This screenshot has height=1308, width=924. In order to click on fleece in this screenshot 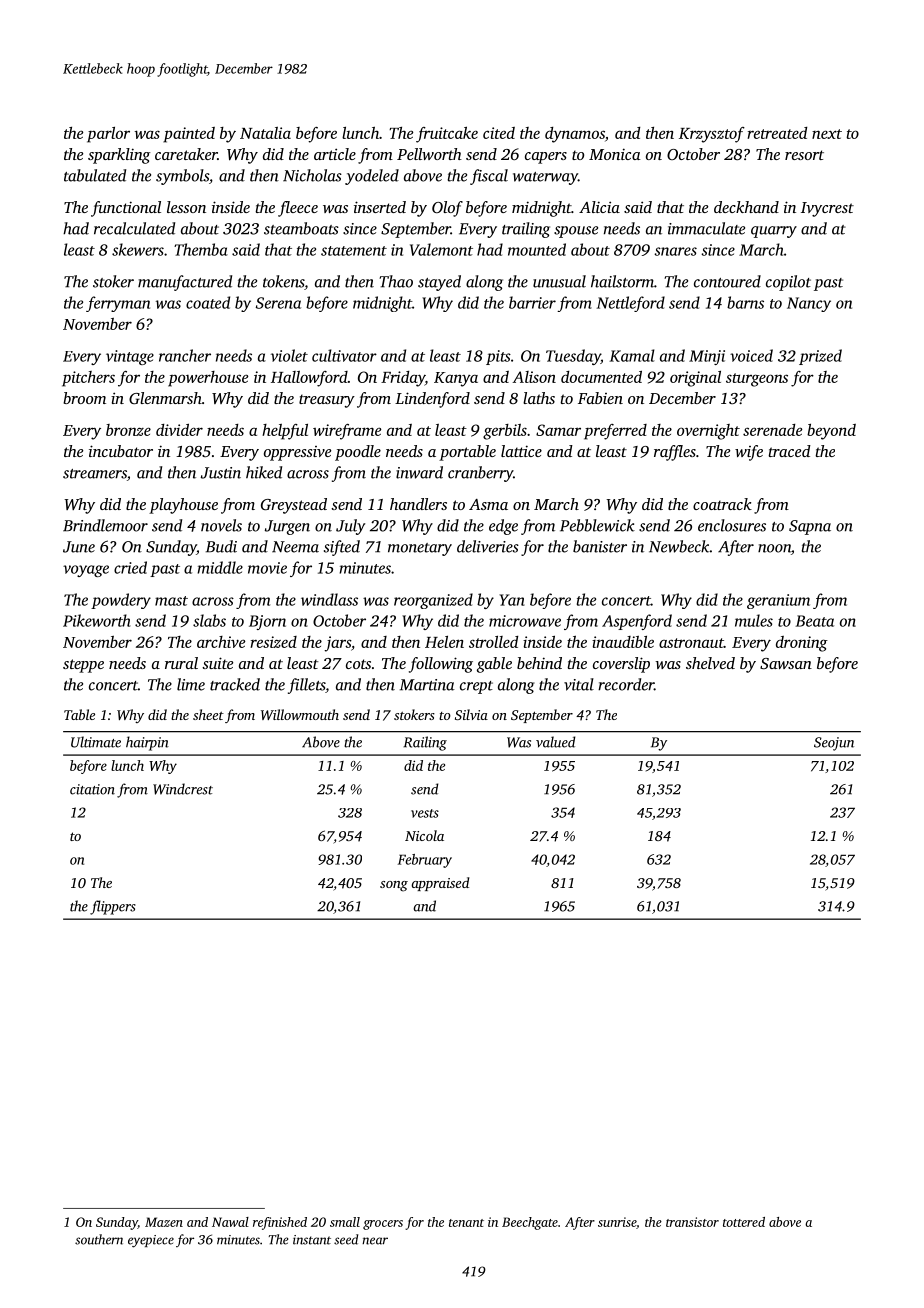, I will do `click(298, 209)`.
